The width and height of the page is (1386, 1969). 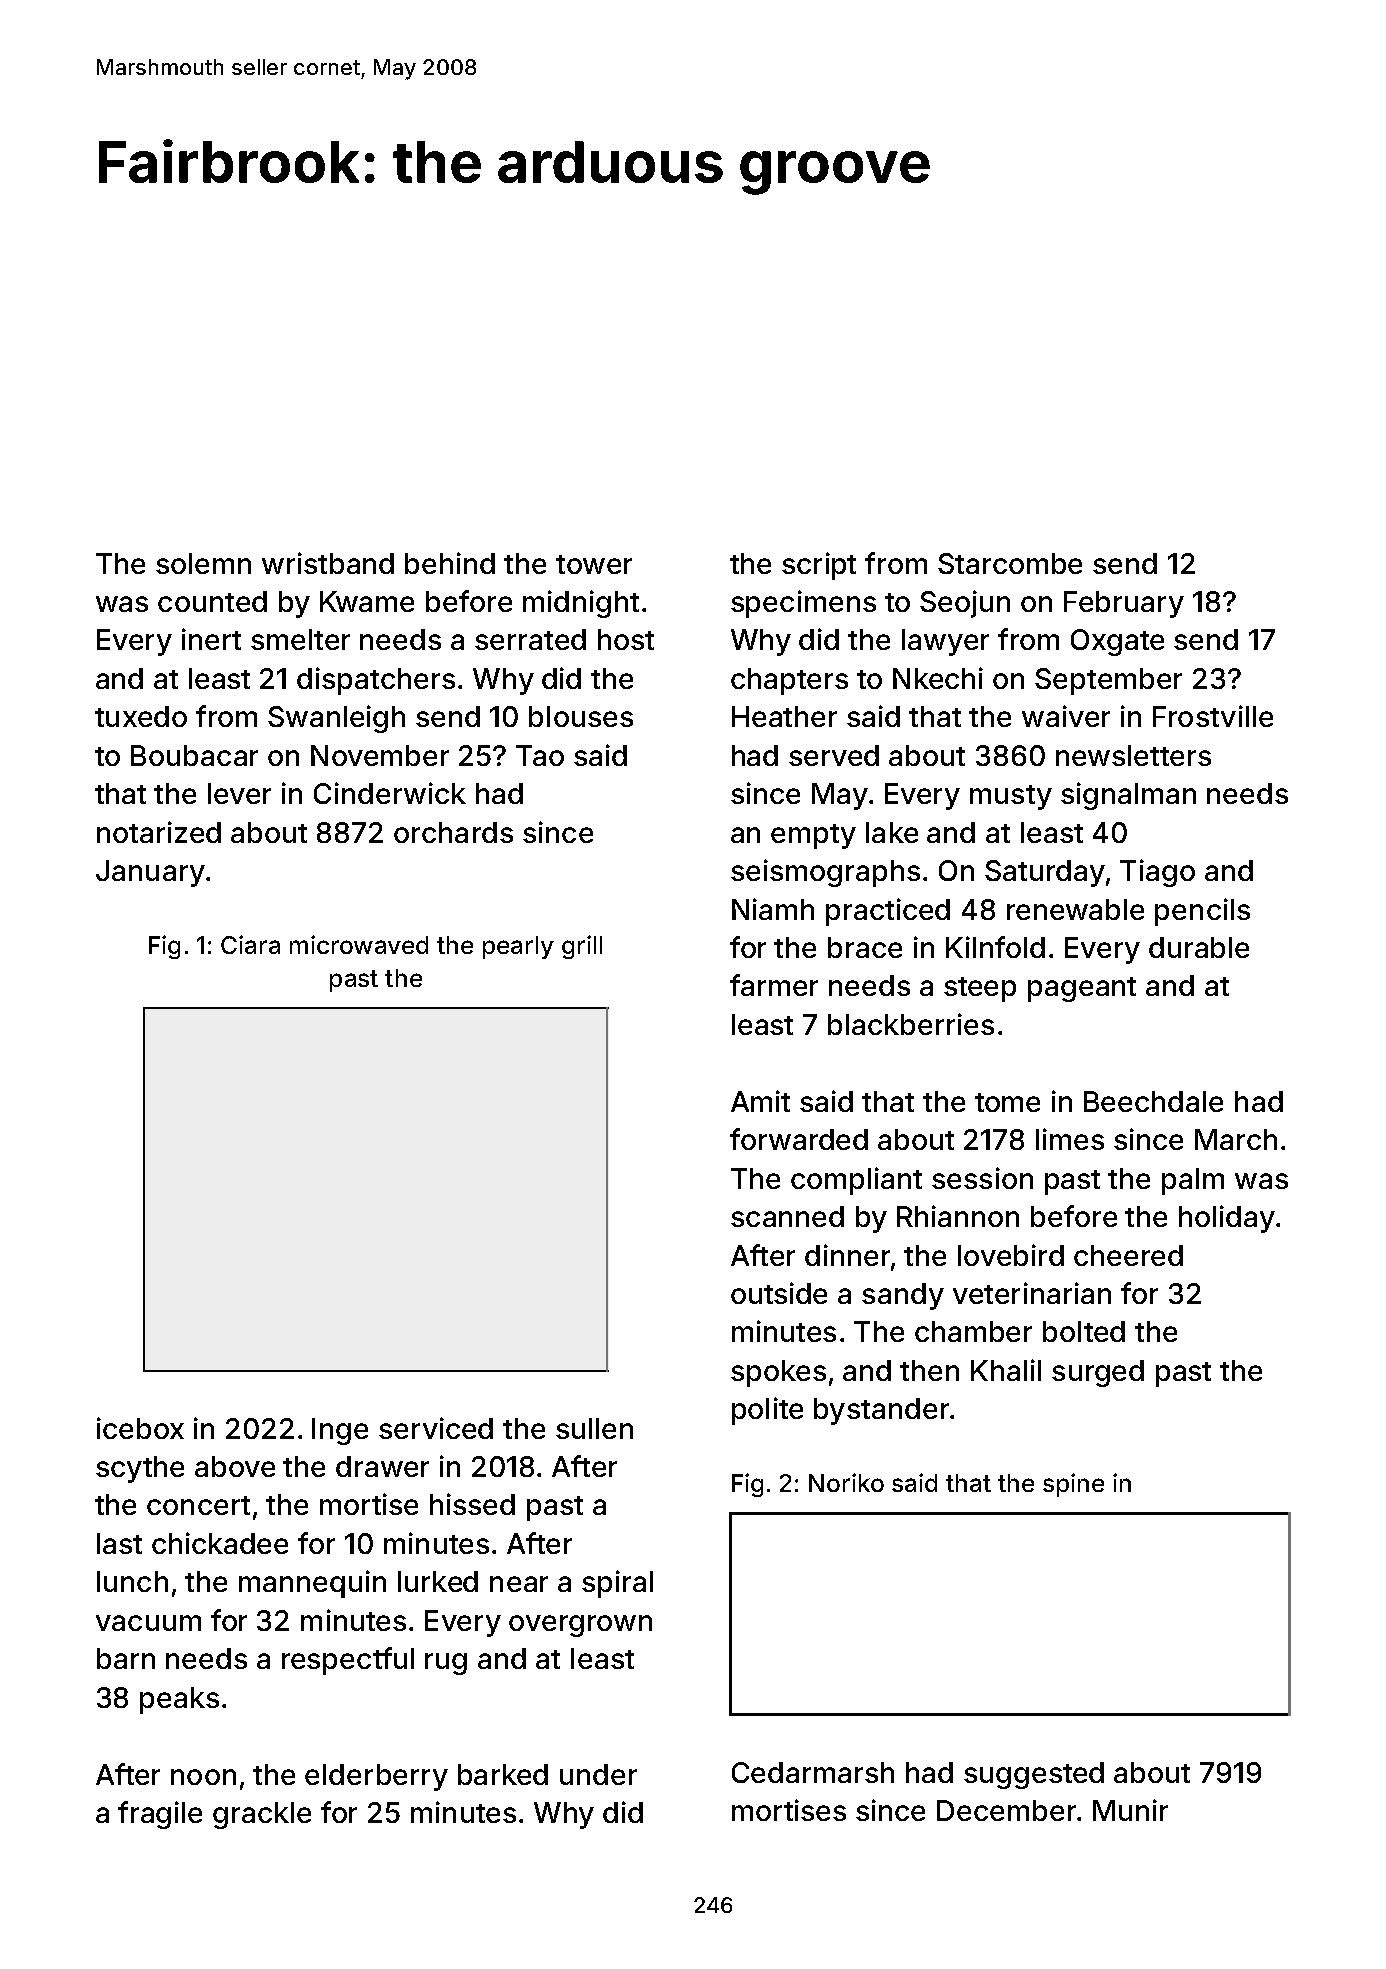 I want to click on wristband, so click(x=328, y=563).
